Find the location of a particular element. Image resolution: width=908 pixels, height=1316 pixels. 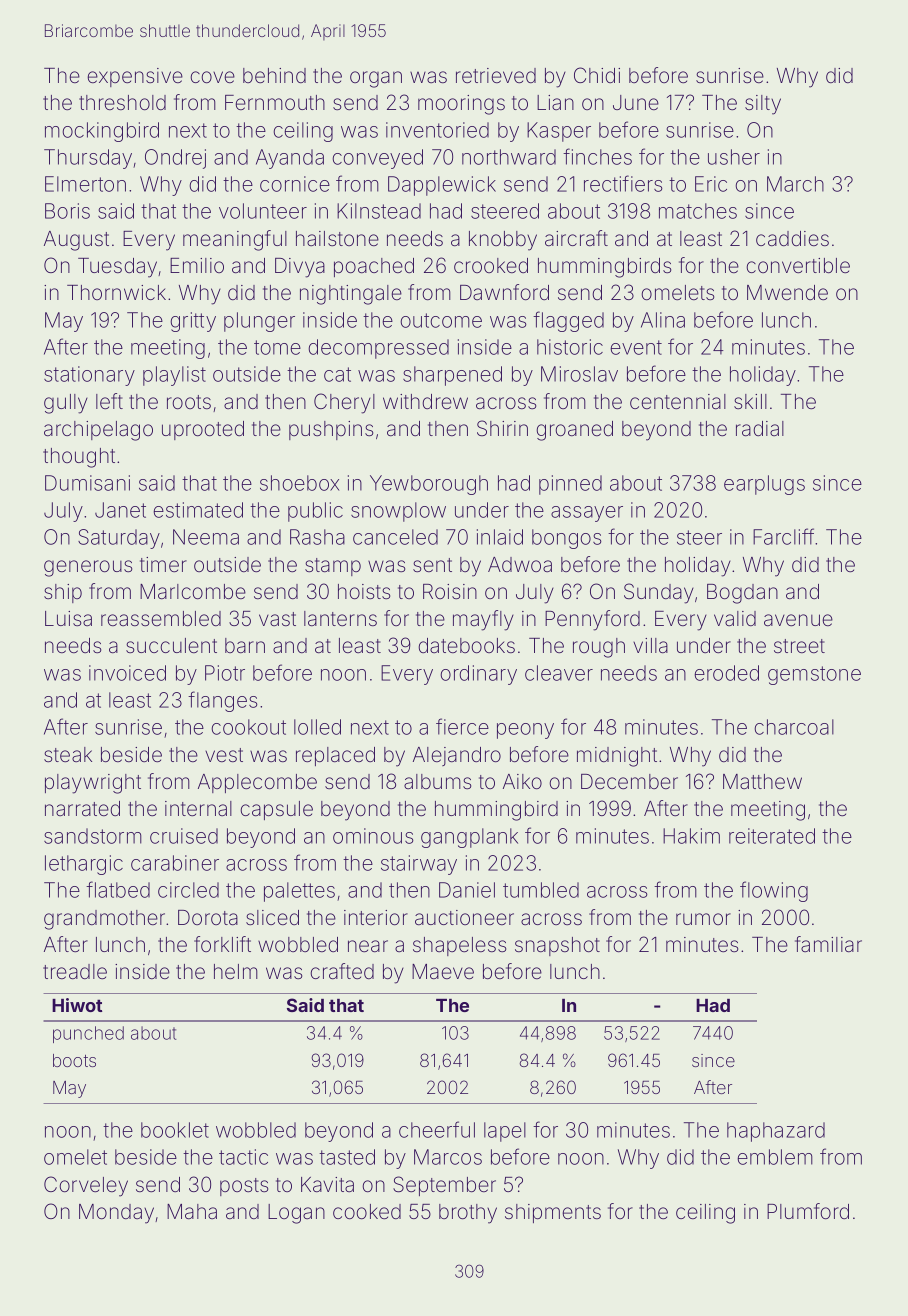

nightingale is located at coordinates (351, 295).
